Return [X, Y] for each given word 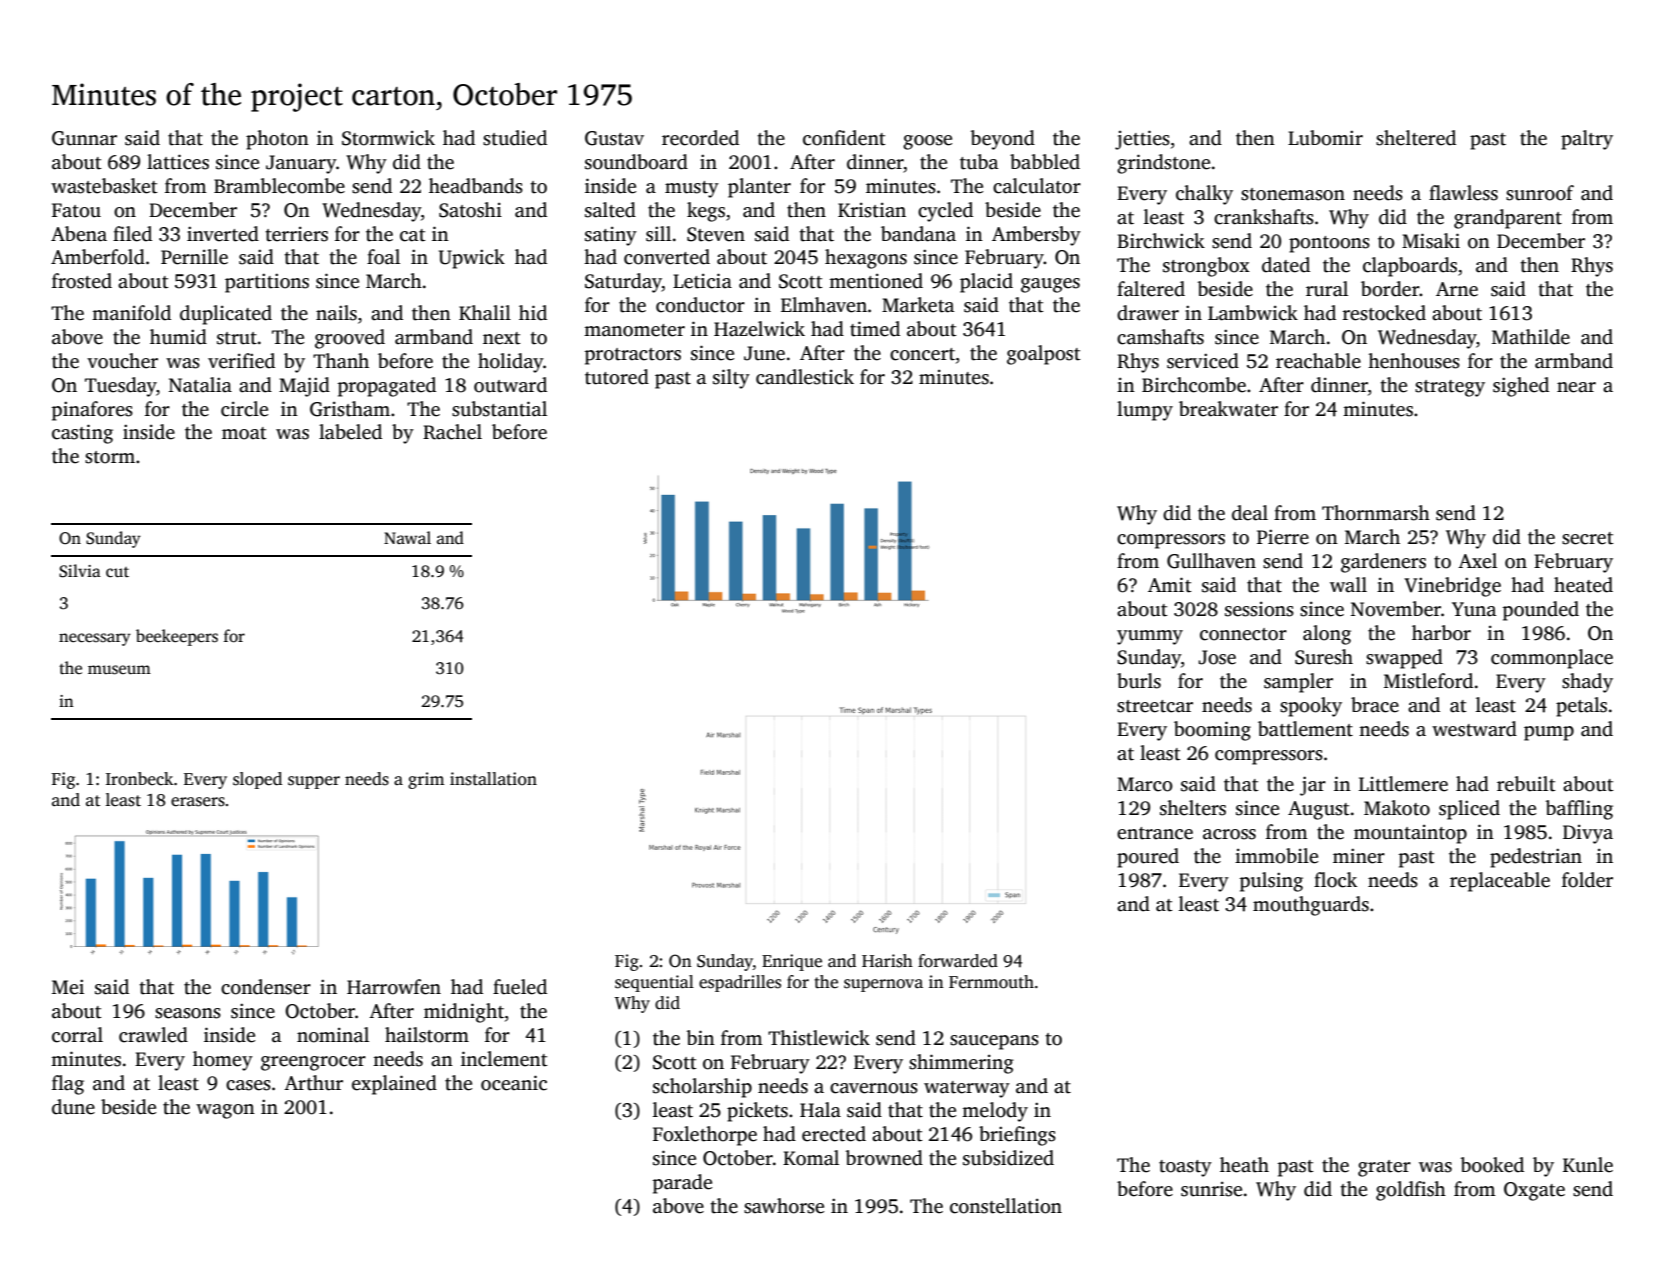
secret [1588, 538]
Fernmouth [991, 982]
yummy [1150, 637]
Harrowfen [394, 987]
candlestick [805, 377]
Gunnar [84, 138]
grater [1384, 1168]
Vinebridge [1452, 587]
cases [248, 1085]
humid [178, 337]
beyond [1002, 140]
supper [314, 782]
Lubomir [1325, 138]
